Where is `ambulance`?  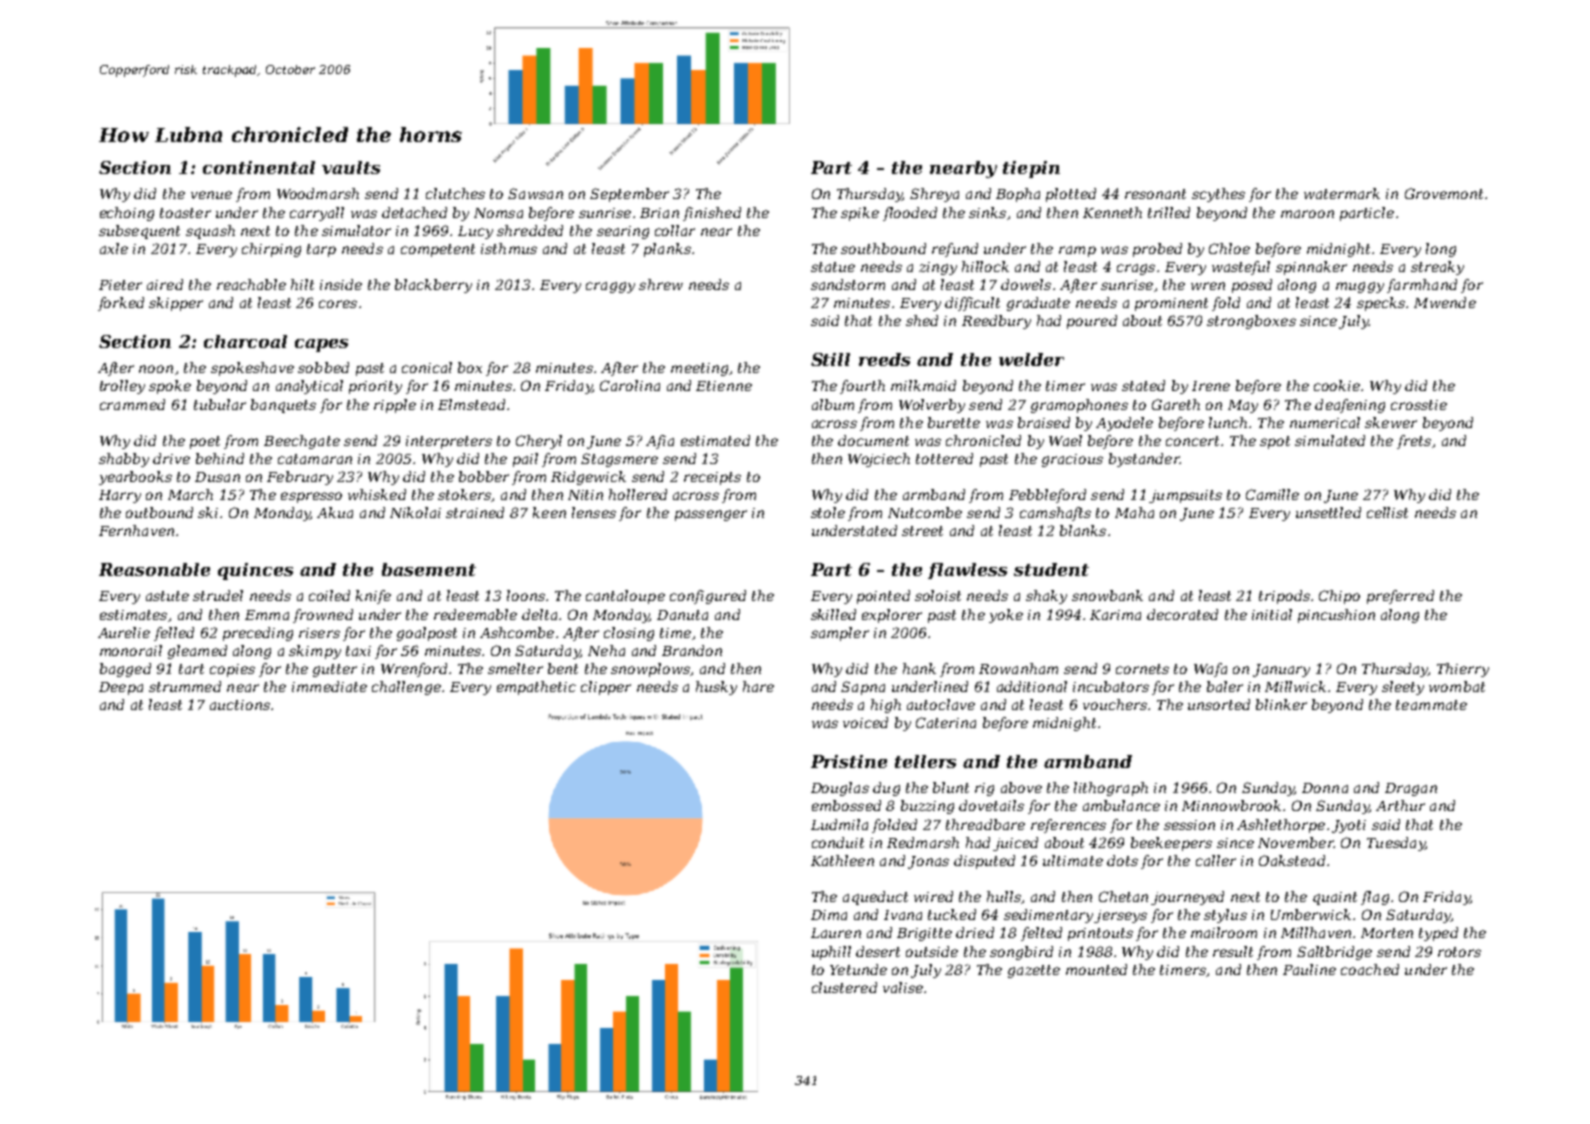
ambulance is located at coordinates (1121, 805).
